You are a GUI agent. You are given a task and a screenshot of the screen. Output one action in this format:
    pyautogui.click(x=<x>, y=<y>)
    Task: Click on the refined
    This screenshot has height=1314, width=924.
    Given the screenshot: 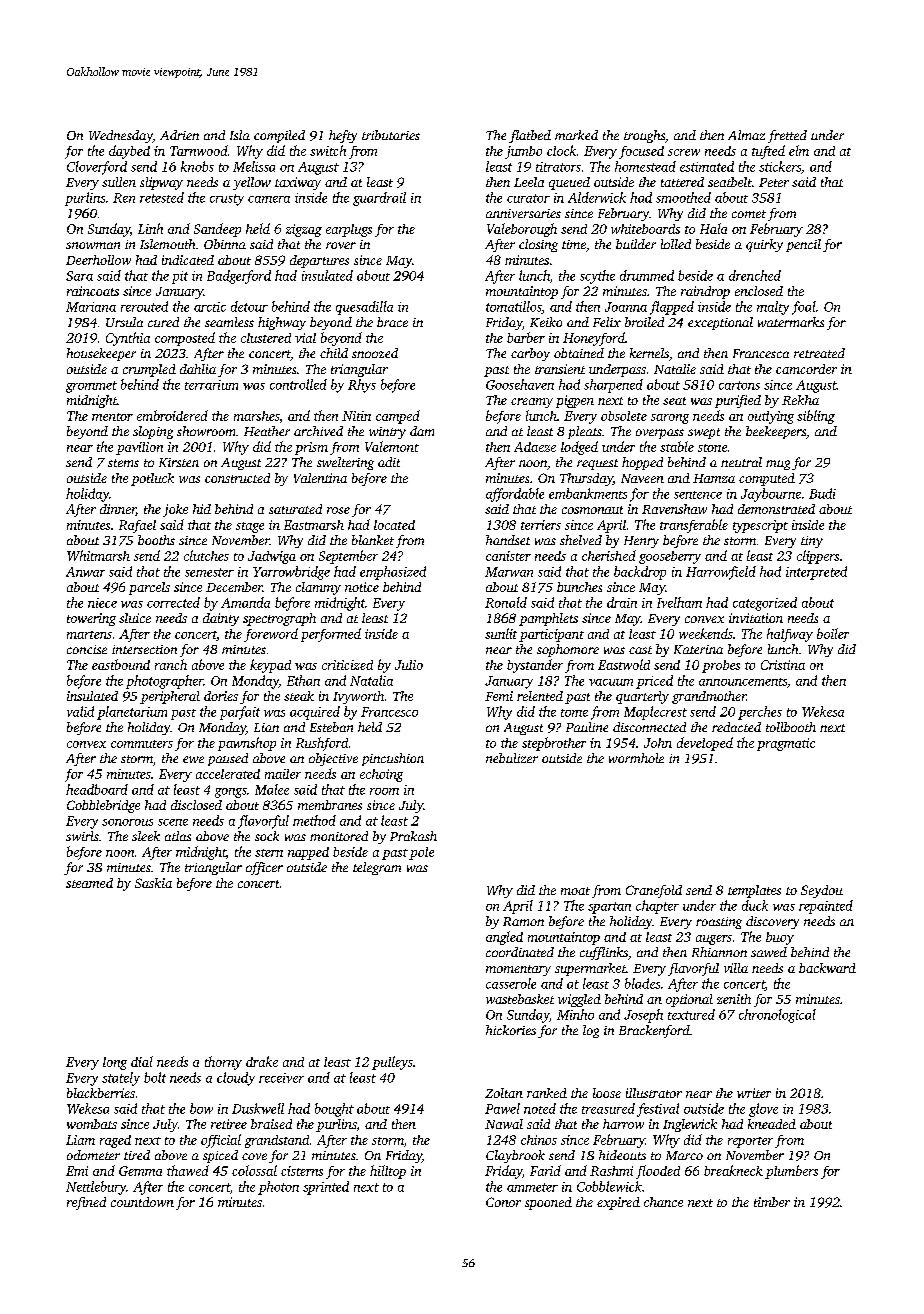 What is the action you would take?
    pyautogui.click(x=86, y=1203)
